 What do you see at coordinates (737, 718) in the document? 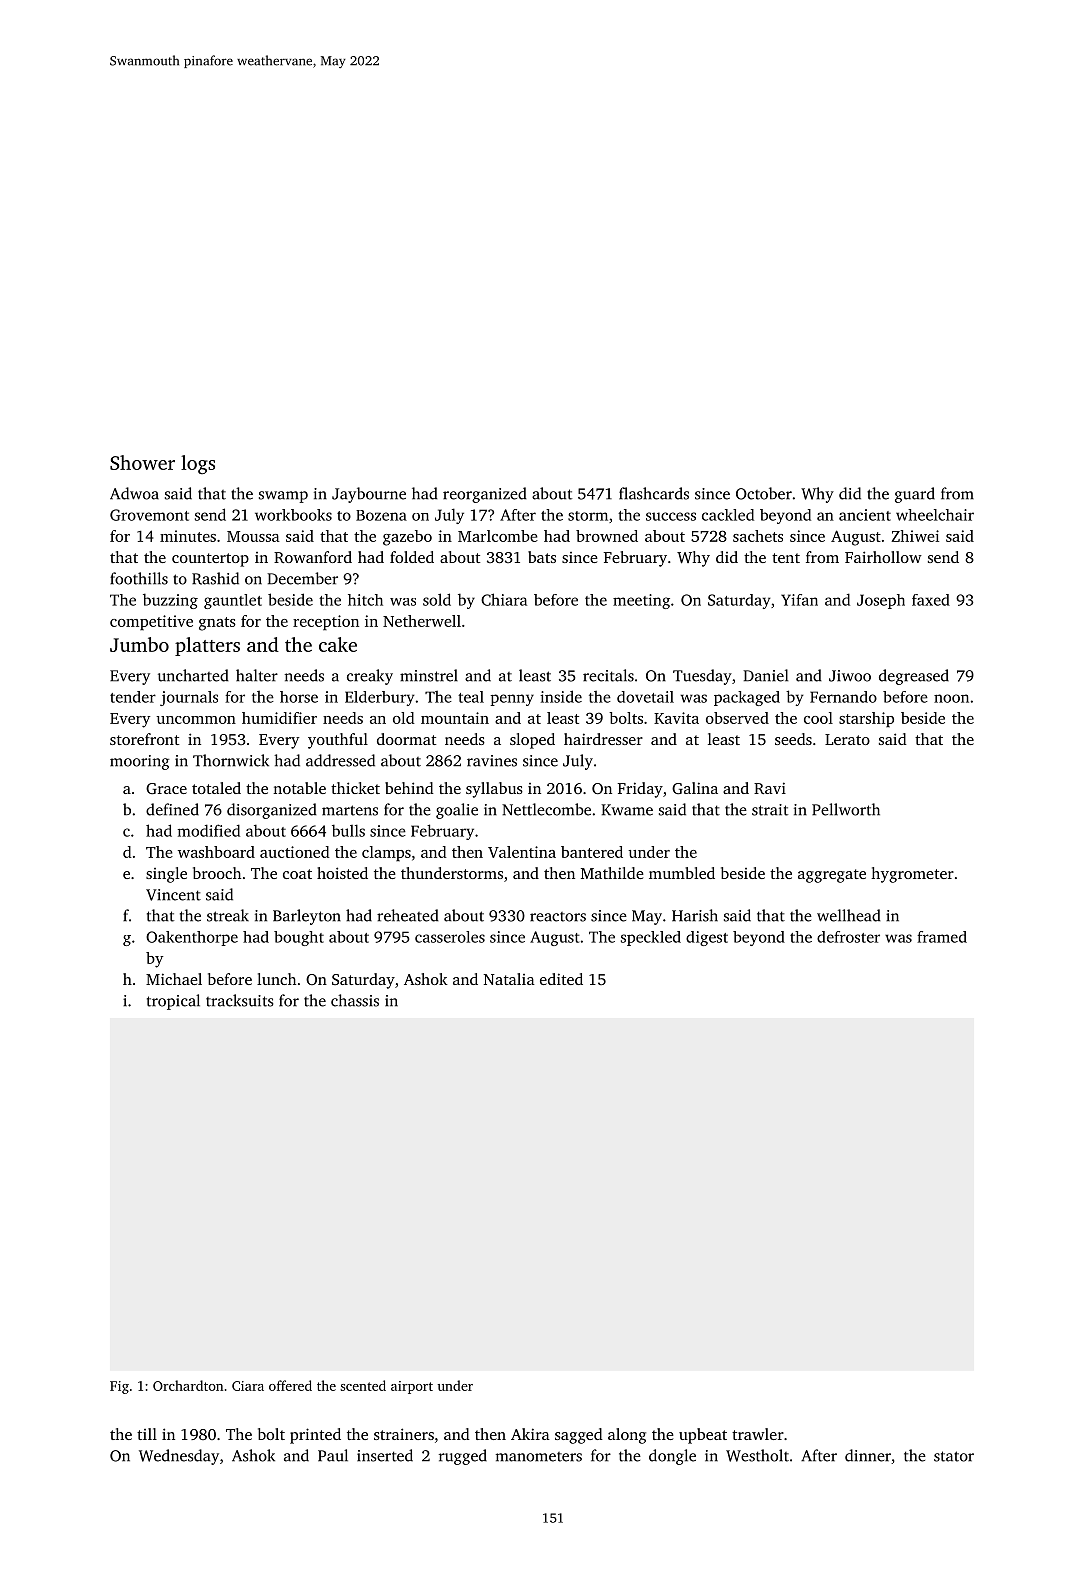
I see `observed` at bounding box center [737, 718].
